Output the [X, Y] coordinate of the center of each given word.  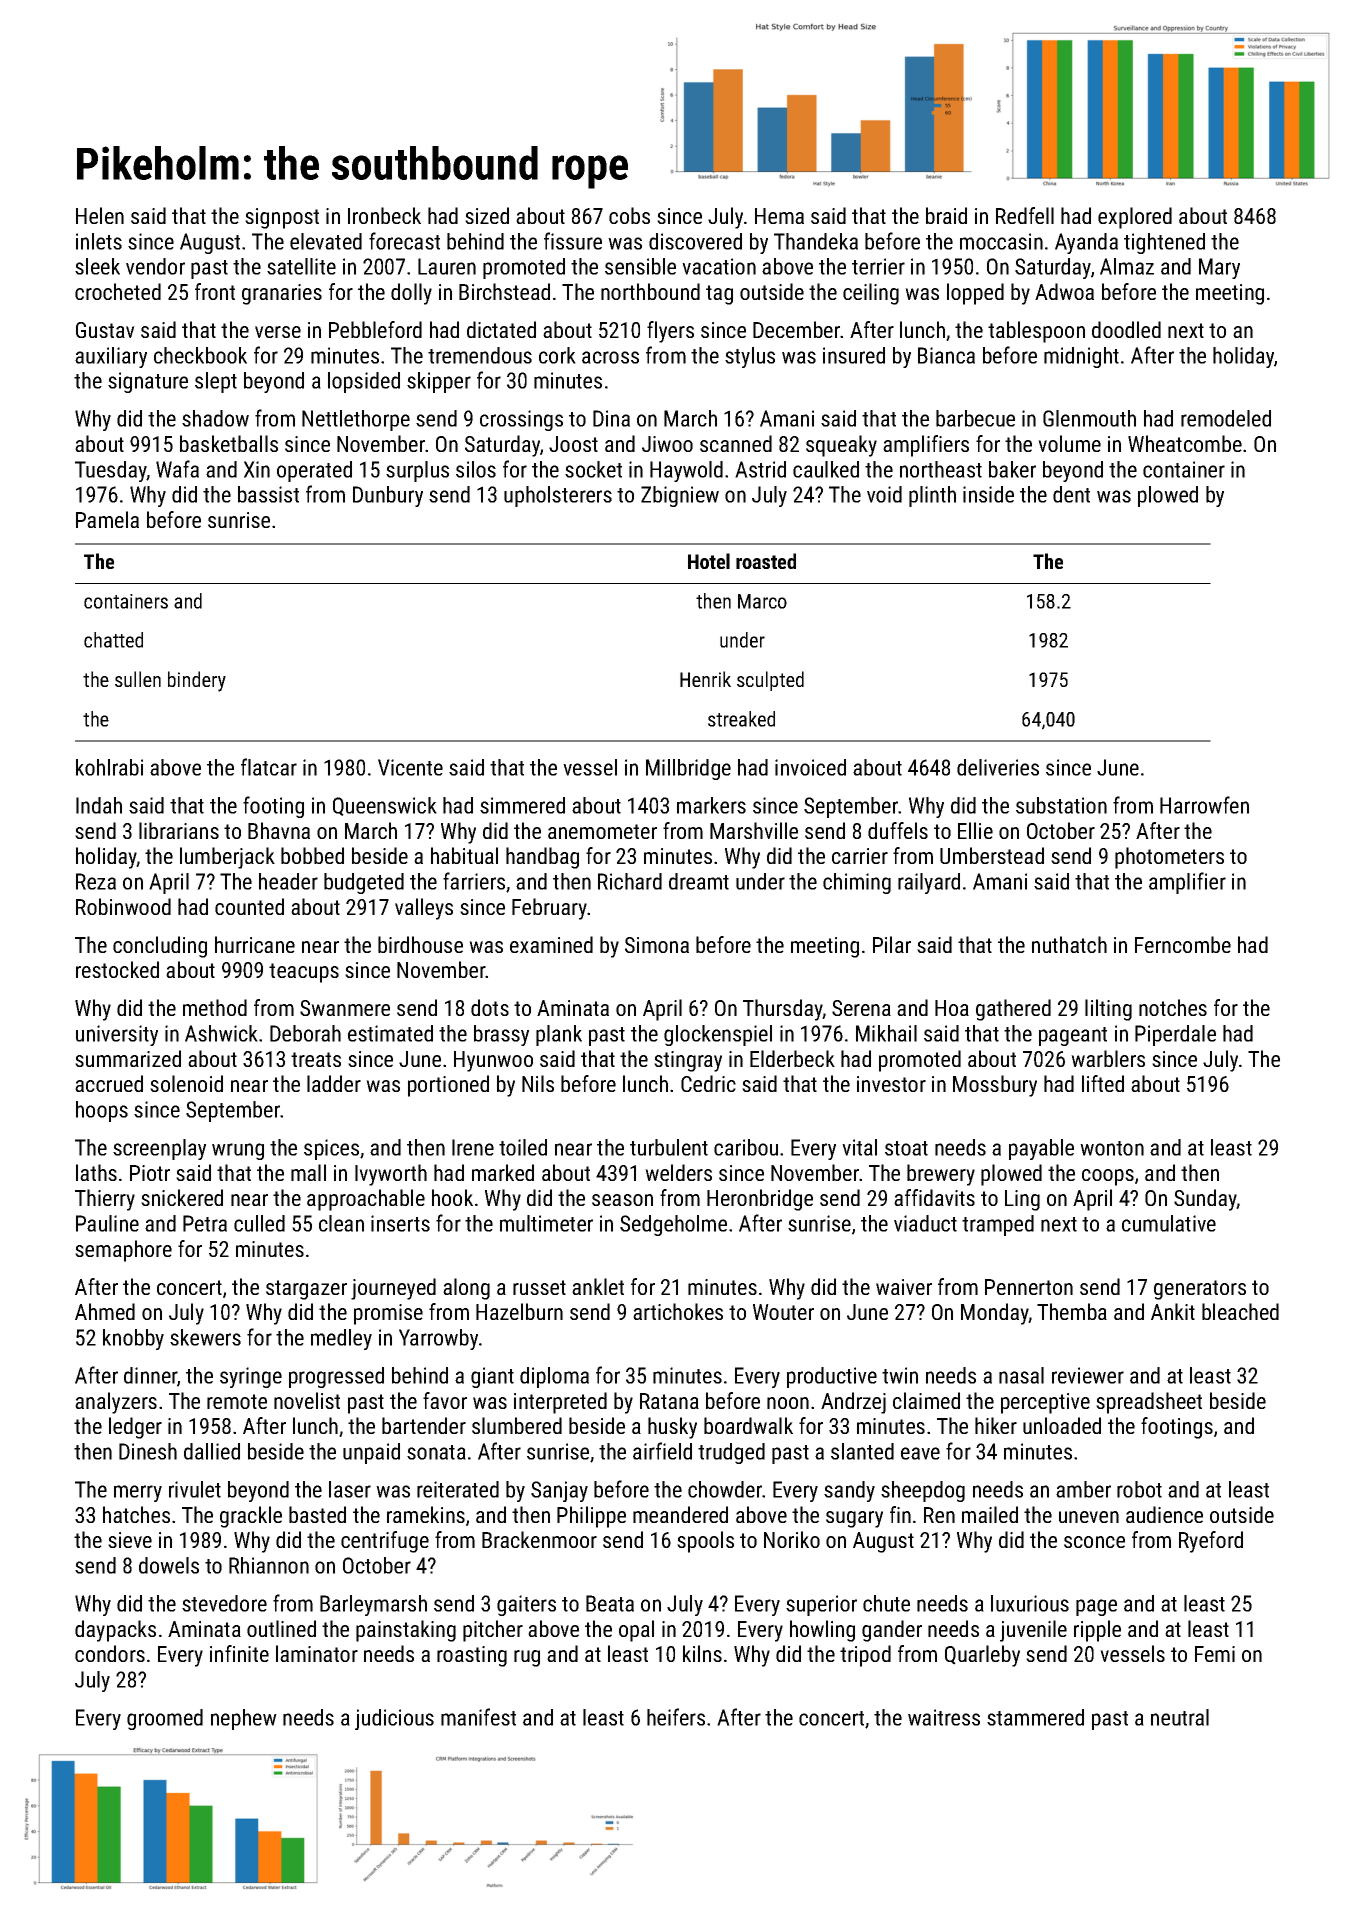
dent [1071, 494]
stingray [688, 1061]
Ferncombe [1183, 944]
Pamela [107, 519]
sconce [1094, 1542]
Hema [779, 216]
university [117, 1035]
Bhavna [279, 830]
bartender [424, 1425]
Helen [100, 215]
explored [1135, 218]
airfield [662, 1451]
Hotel [709, 561]
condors [110, 1653]
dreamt [699, 881]
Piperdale [1175, 1035]
